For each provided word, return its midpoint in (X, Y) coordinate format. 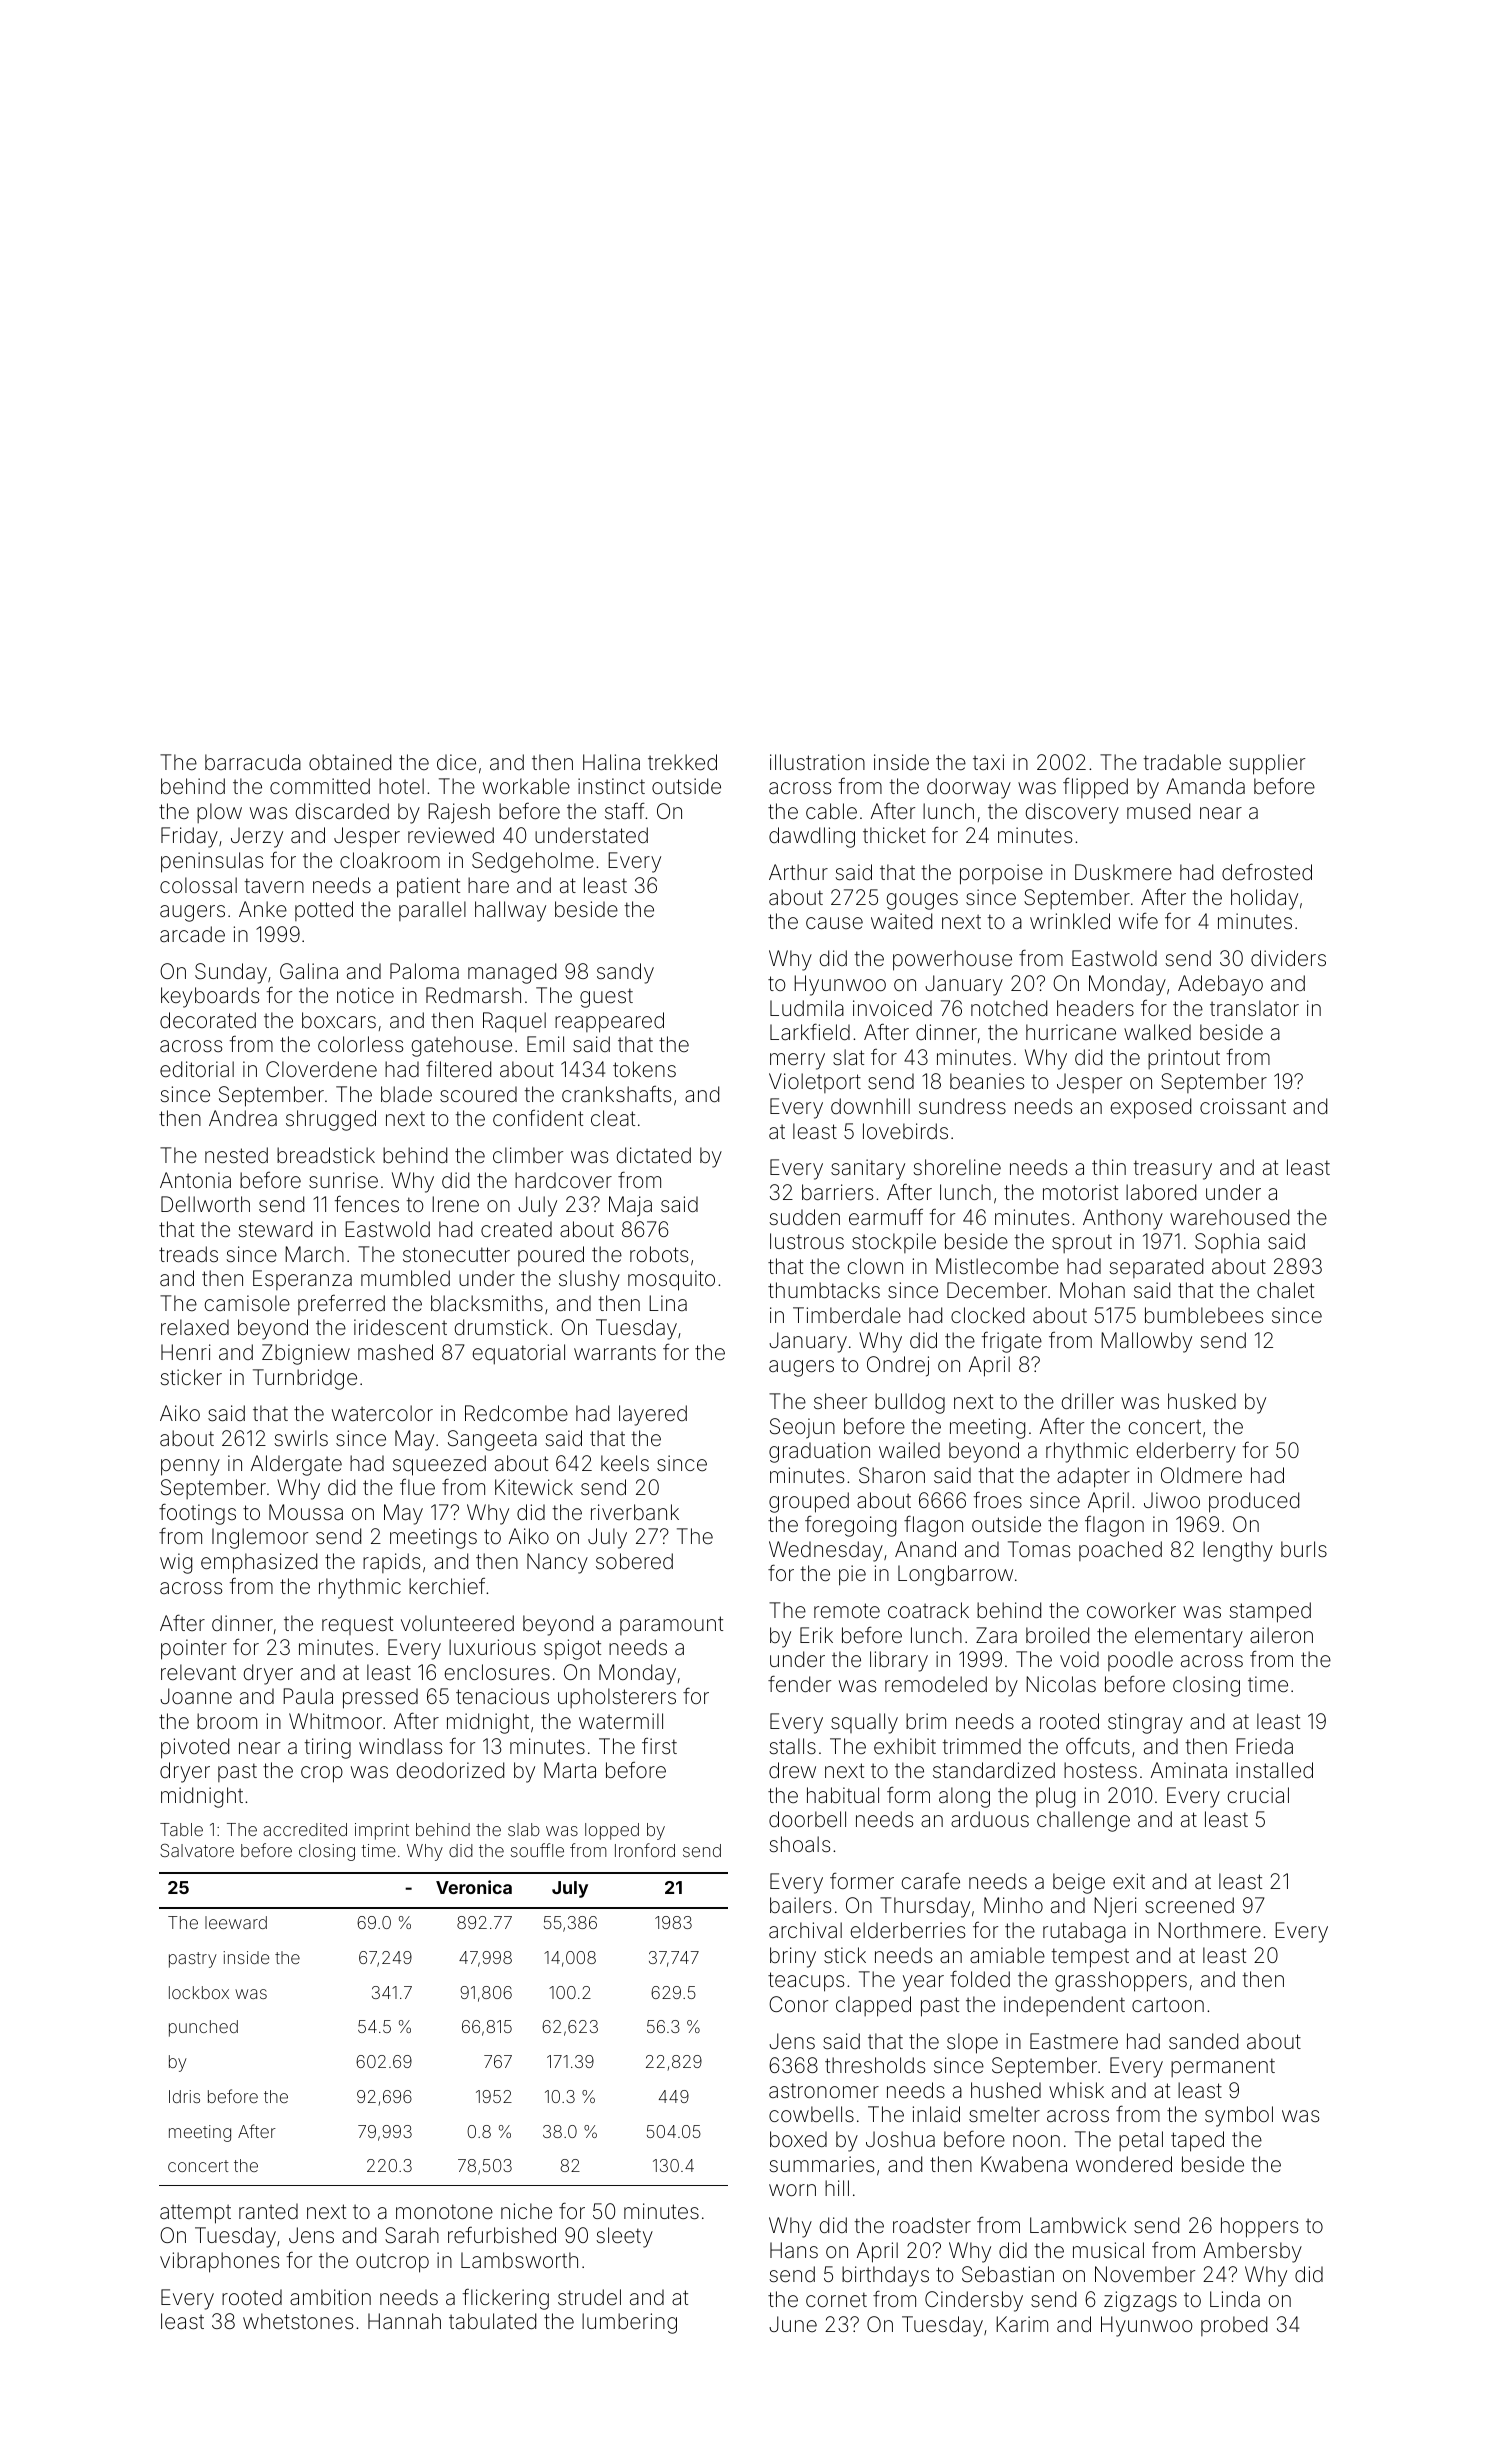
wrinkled (1070, 921)
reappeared (609, 1022)
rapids (391, 1563)
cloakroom (390, 860)
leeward (236, 1922)
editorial (197, 1069)
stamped (1270, 1612)
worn (792, 2190)
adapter (1093, 1477)
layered (653, 1415)
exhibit (905, 1746)
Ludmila (807, 1008)
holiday (1264, 899)
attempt (195, 2214)
